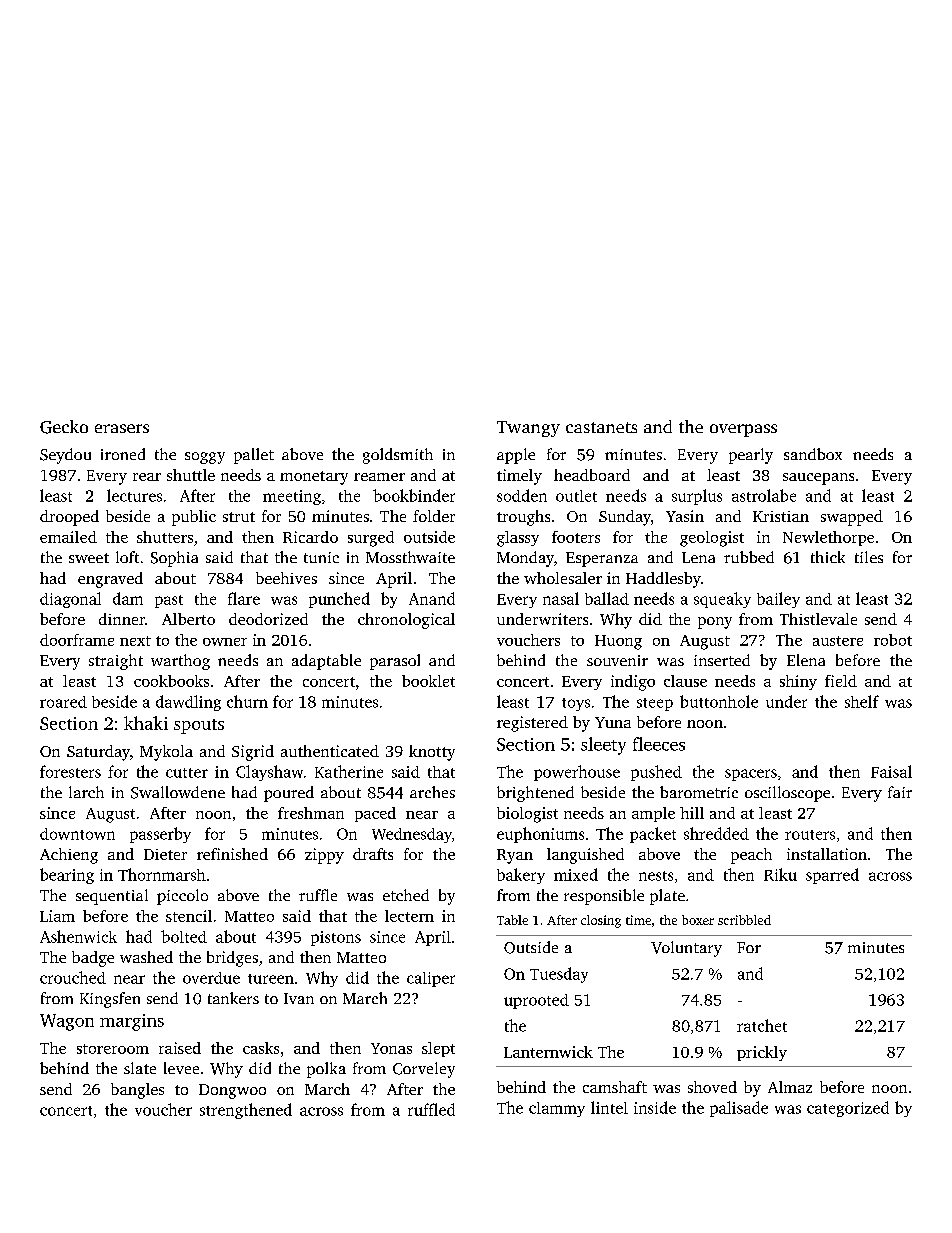  What do you see at coordinates (232, 1091) in the page?
I see `Dongwoo` at bounding box center [232, 1091].
